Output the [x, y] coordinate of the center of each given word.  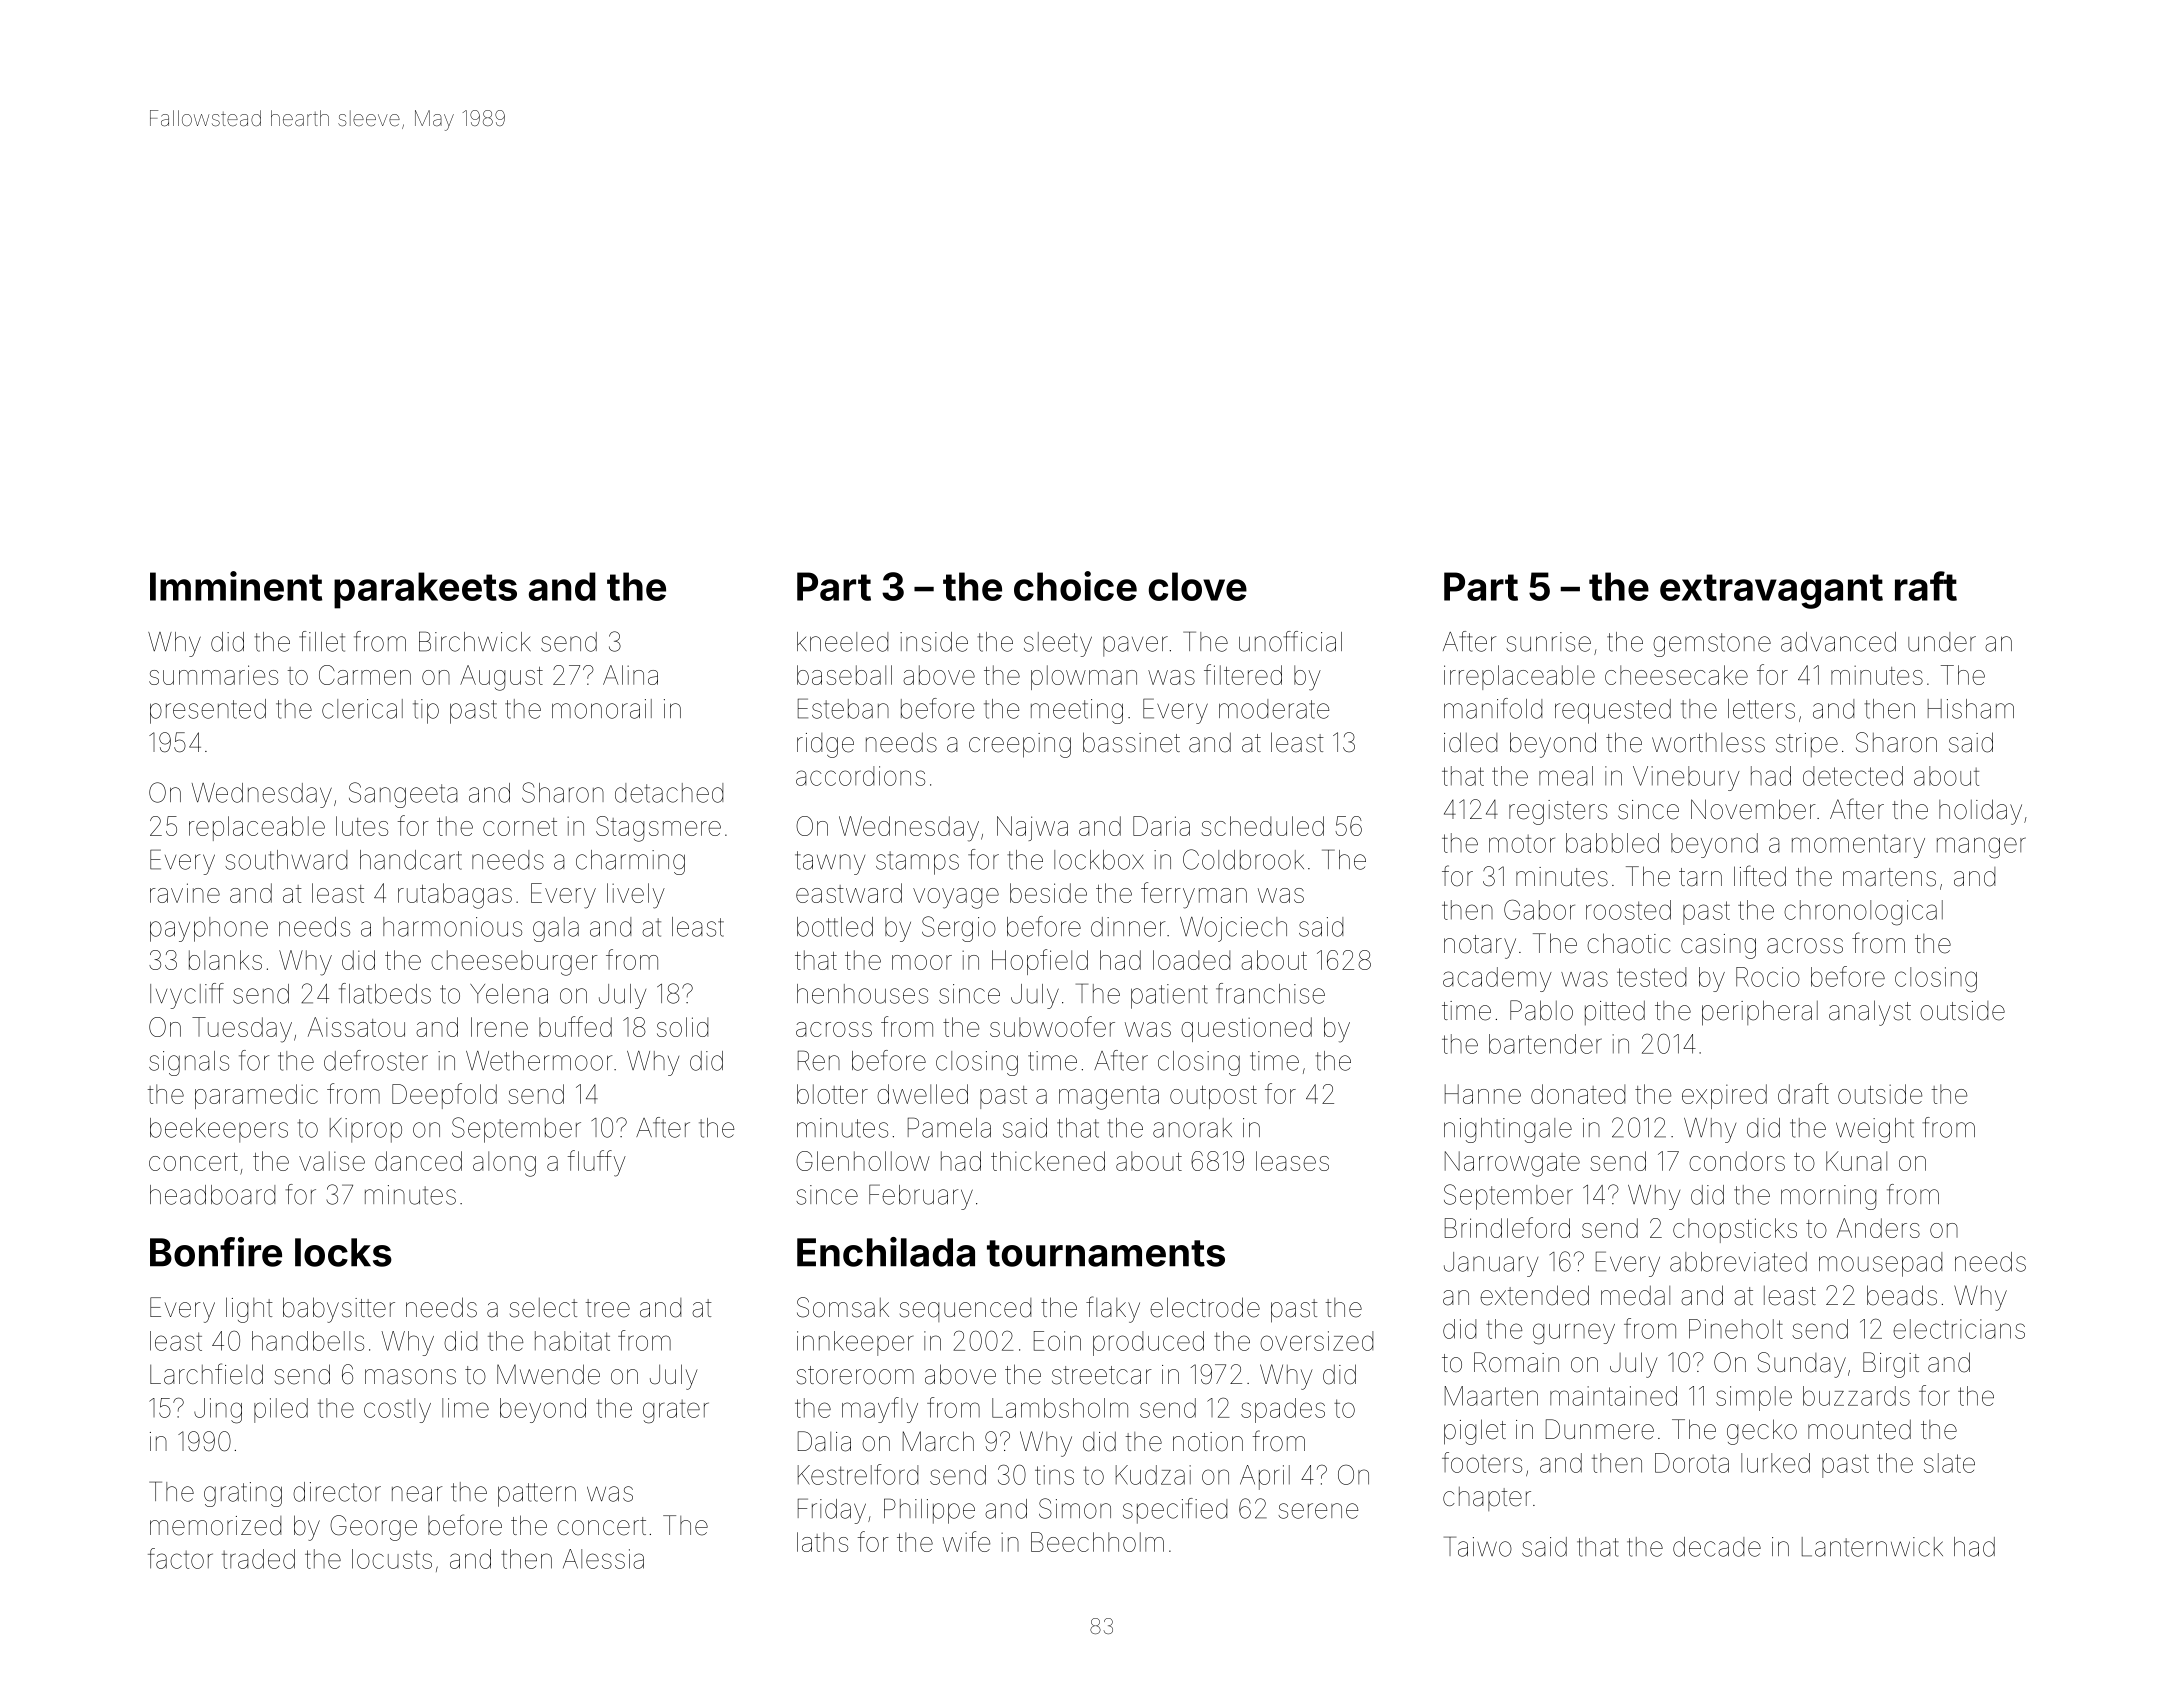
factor [180, 1558]
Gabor [1539, 909]
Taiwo [1478, 1546]
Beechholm [1097, 1542]
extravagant [1771, 591]
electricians [1959, 1329]
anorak [1192, 1128]
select [544, 1308]
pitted [1615, 1013]
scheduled [1262, 826]
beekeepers [219, 1130]
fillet [322, 641]
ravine [185, 893]
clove [1198, 586]
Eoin [1057, 1341]
